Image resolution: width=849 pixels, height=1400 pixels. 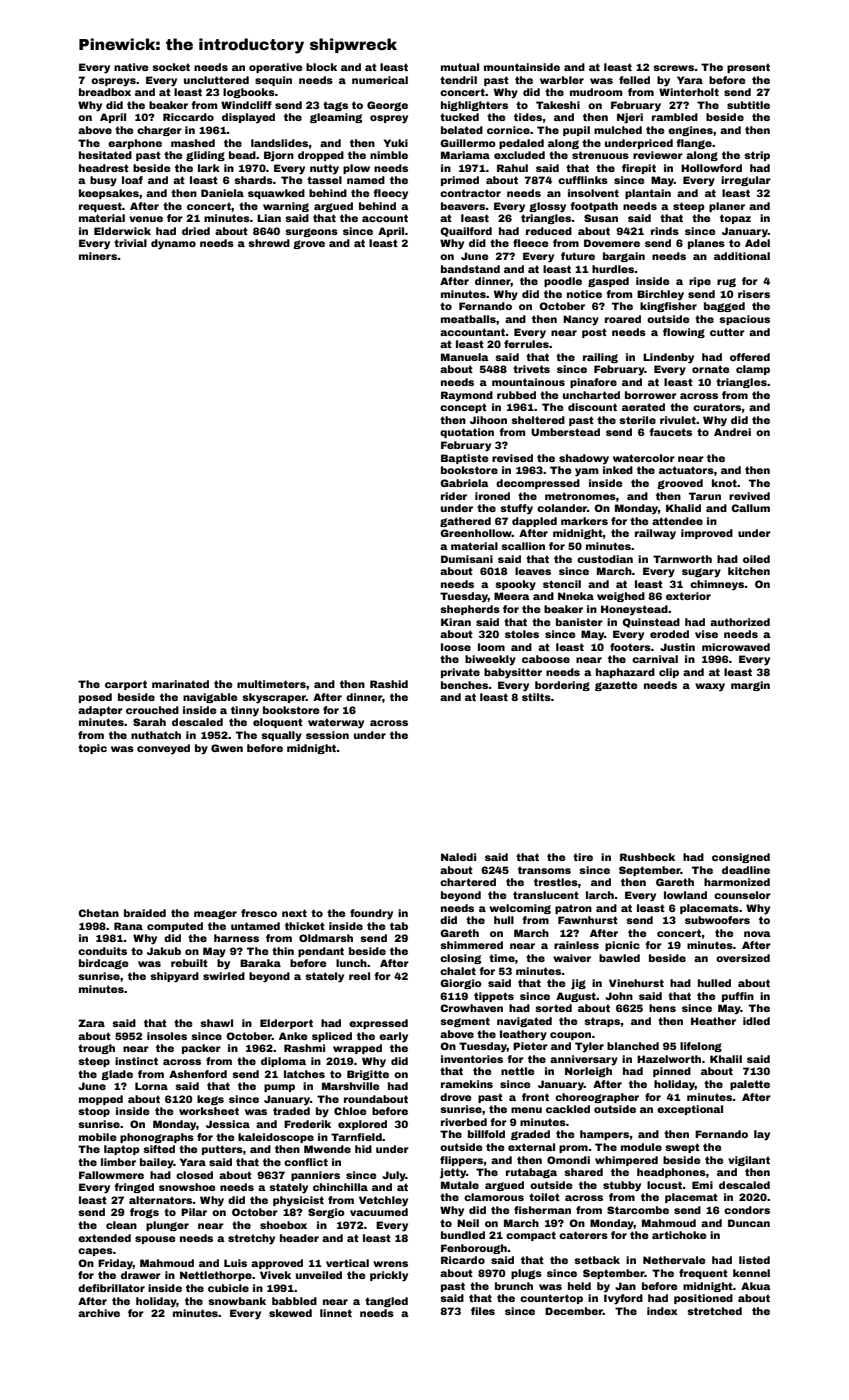 I want to click on Friday, so click(x=115, y=1264).
